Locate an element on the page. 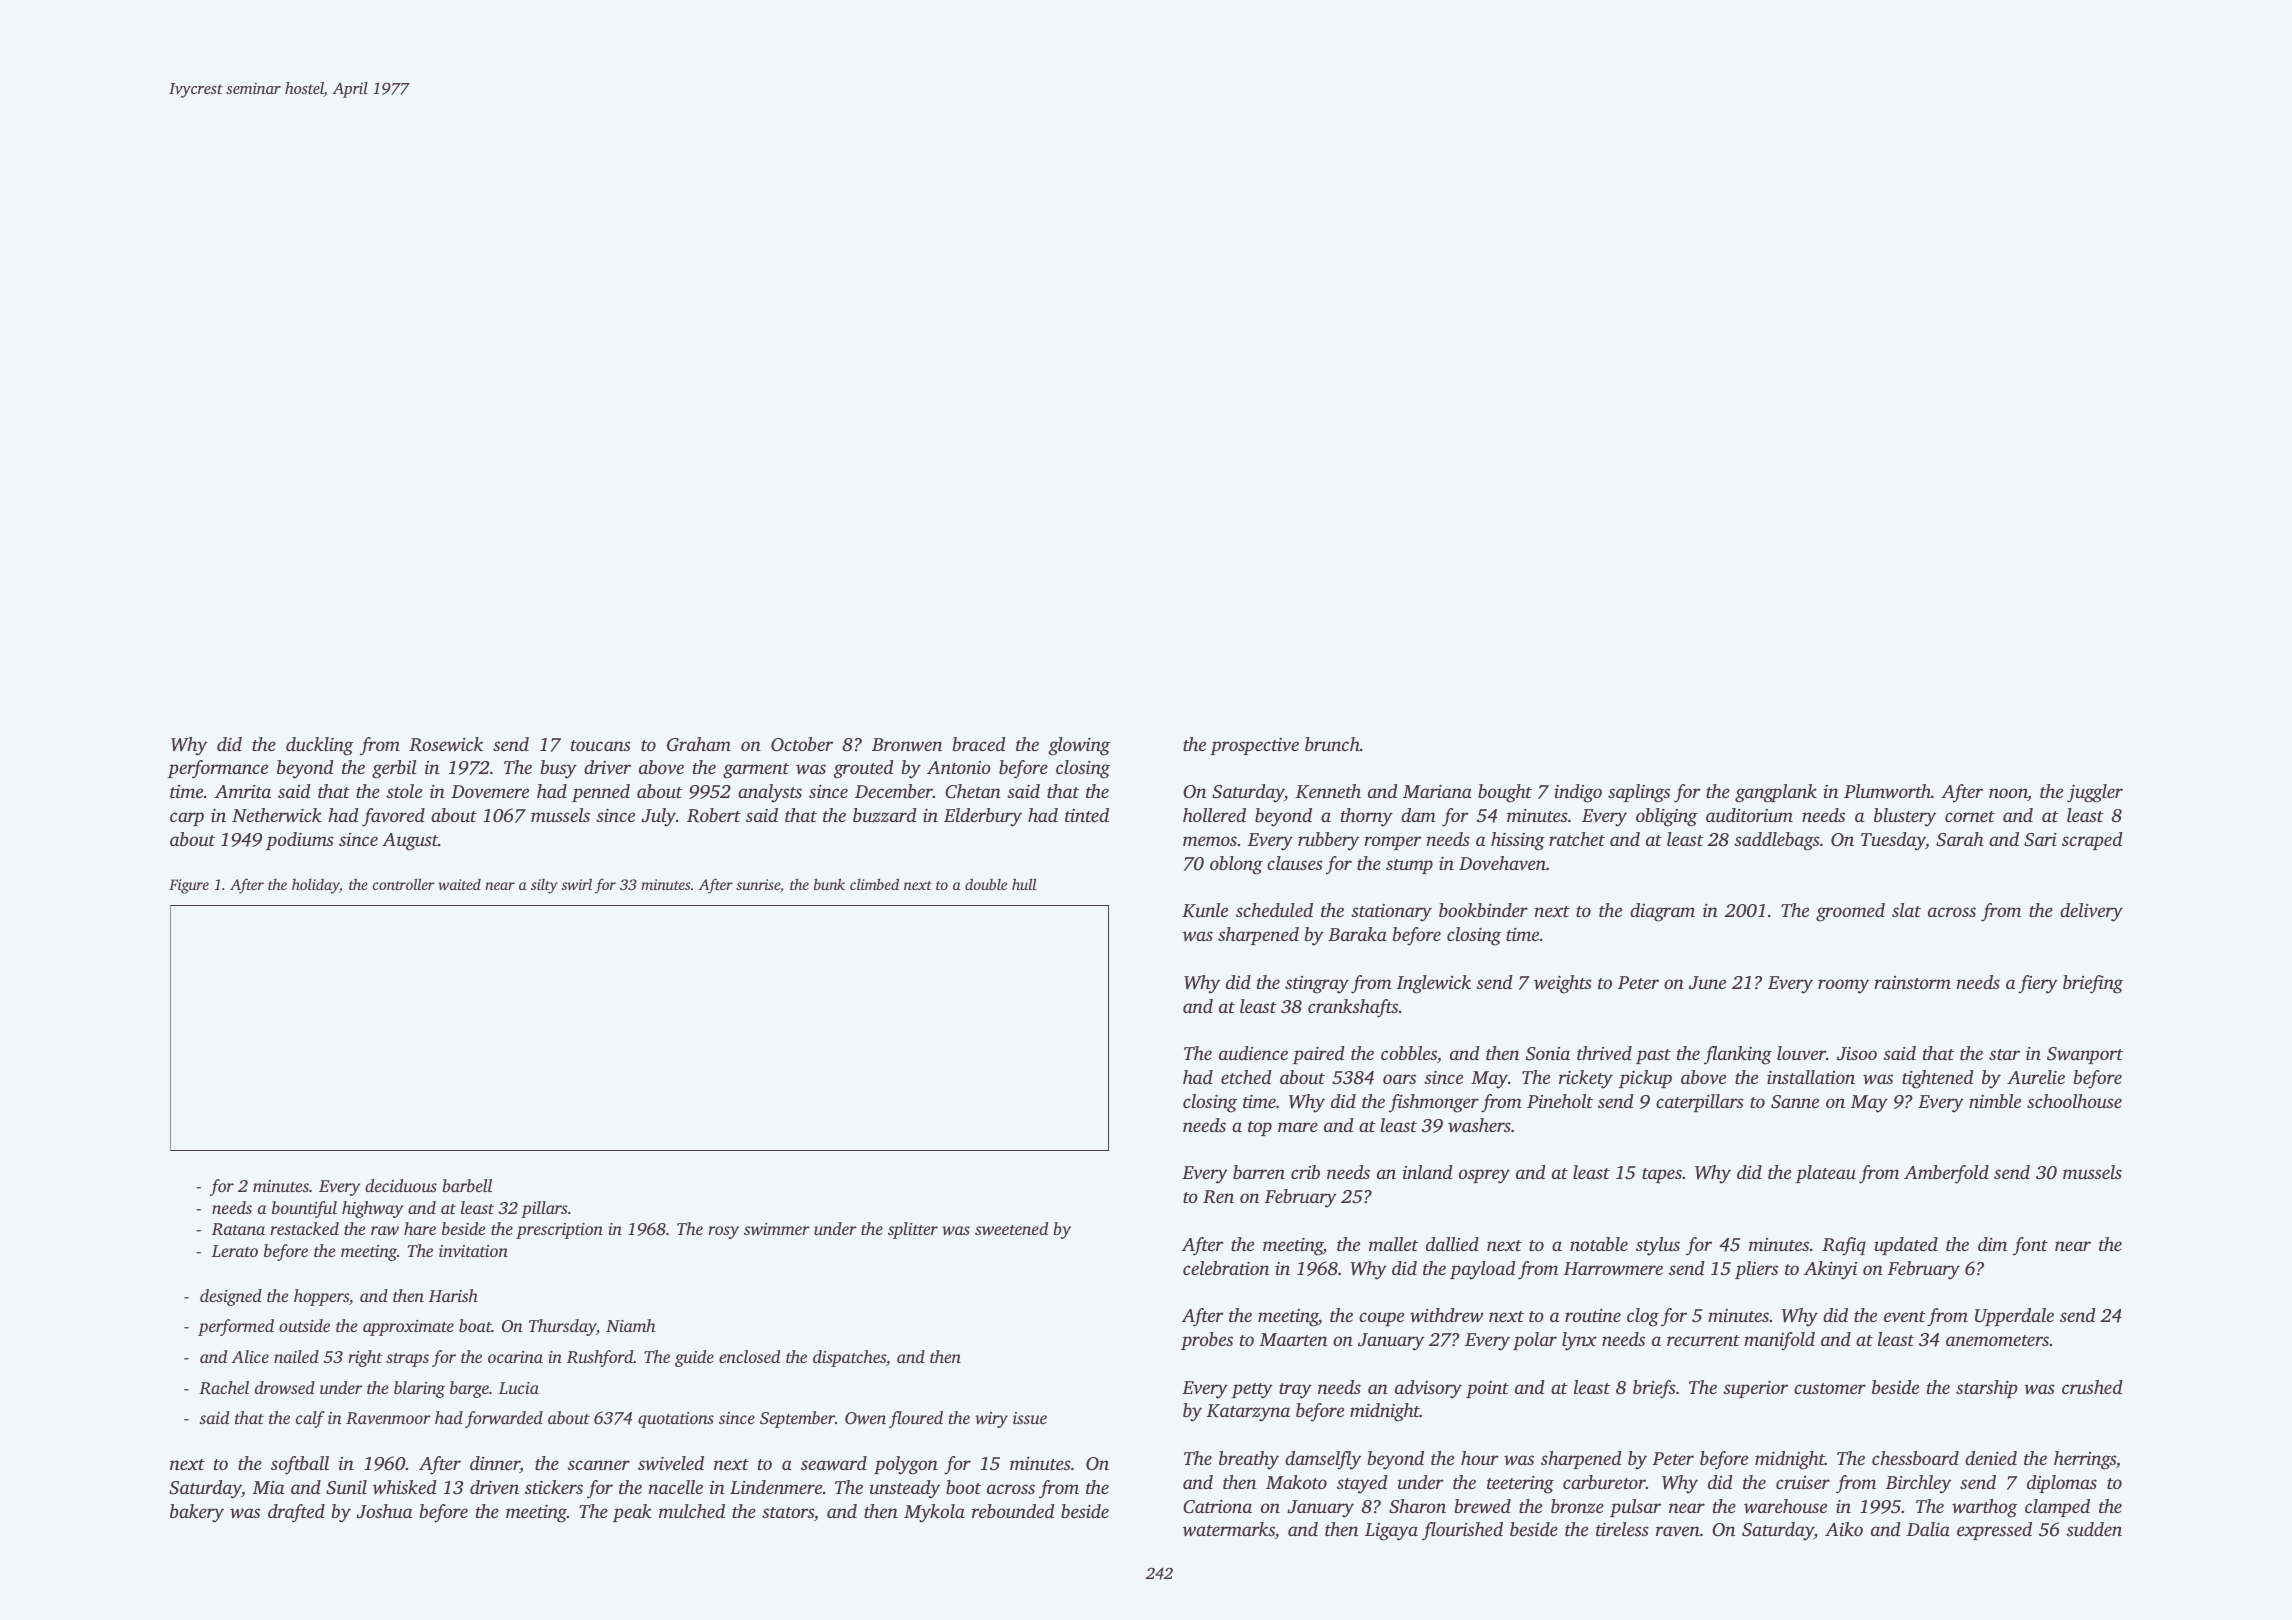  Alice is located at coordinates (250, 1356).
